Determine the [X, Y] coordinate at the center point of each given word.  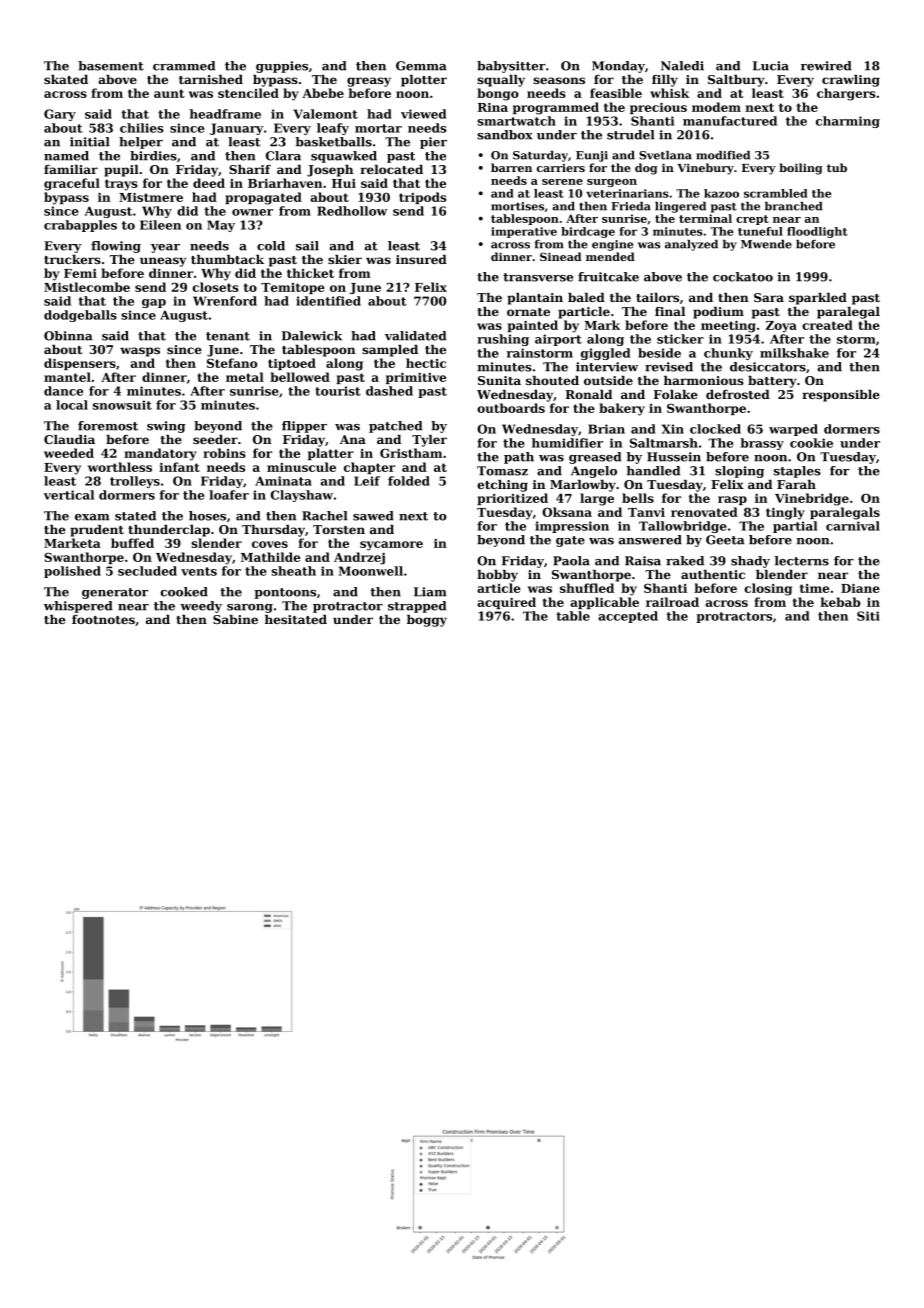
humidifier [567, 443]
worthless [120, 467]
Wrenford [225, 301]
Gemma [421, 66]
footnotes [103, 619]
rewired [826, 66]
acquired [506, 603]
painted [532, 326]
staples [797, 472]
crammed [184, 66]
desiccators [768, 367]
